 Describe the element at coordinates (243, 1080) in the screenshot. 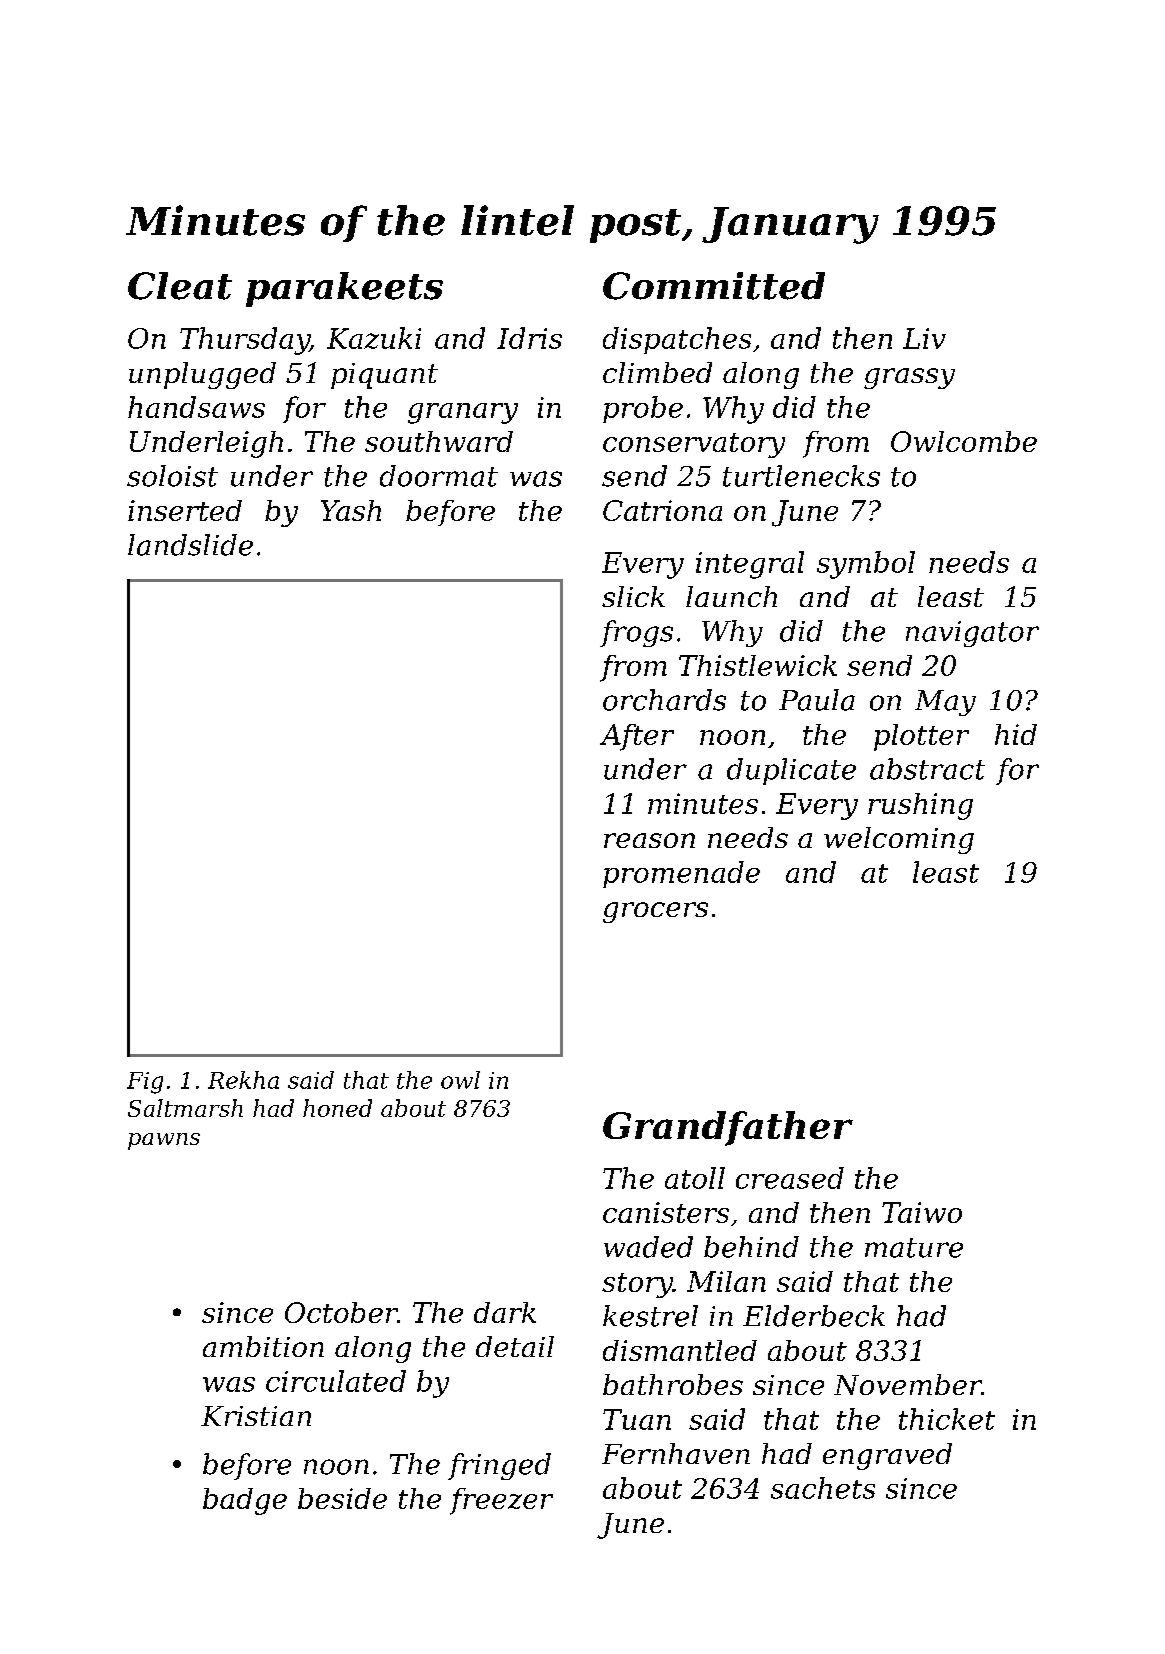

I see `Rekha` at that location.
